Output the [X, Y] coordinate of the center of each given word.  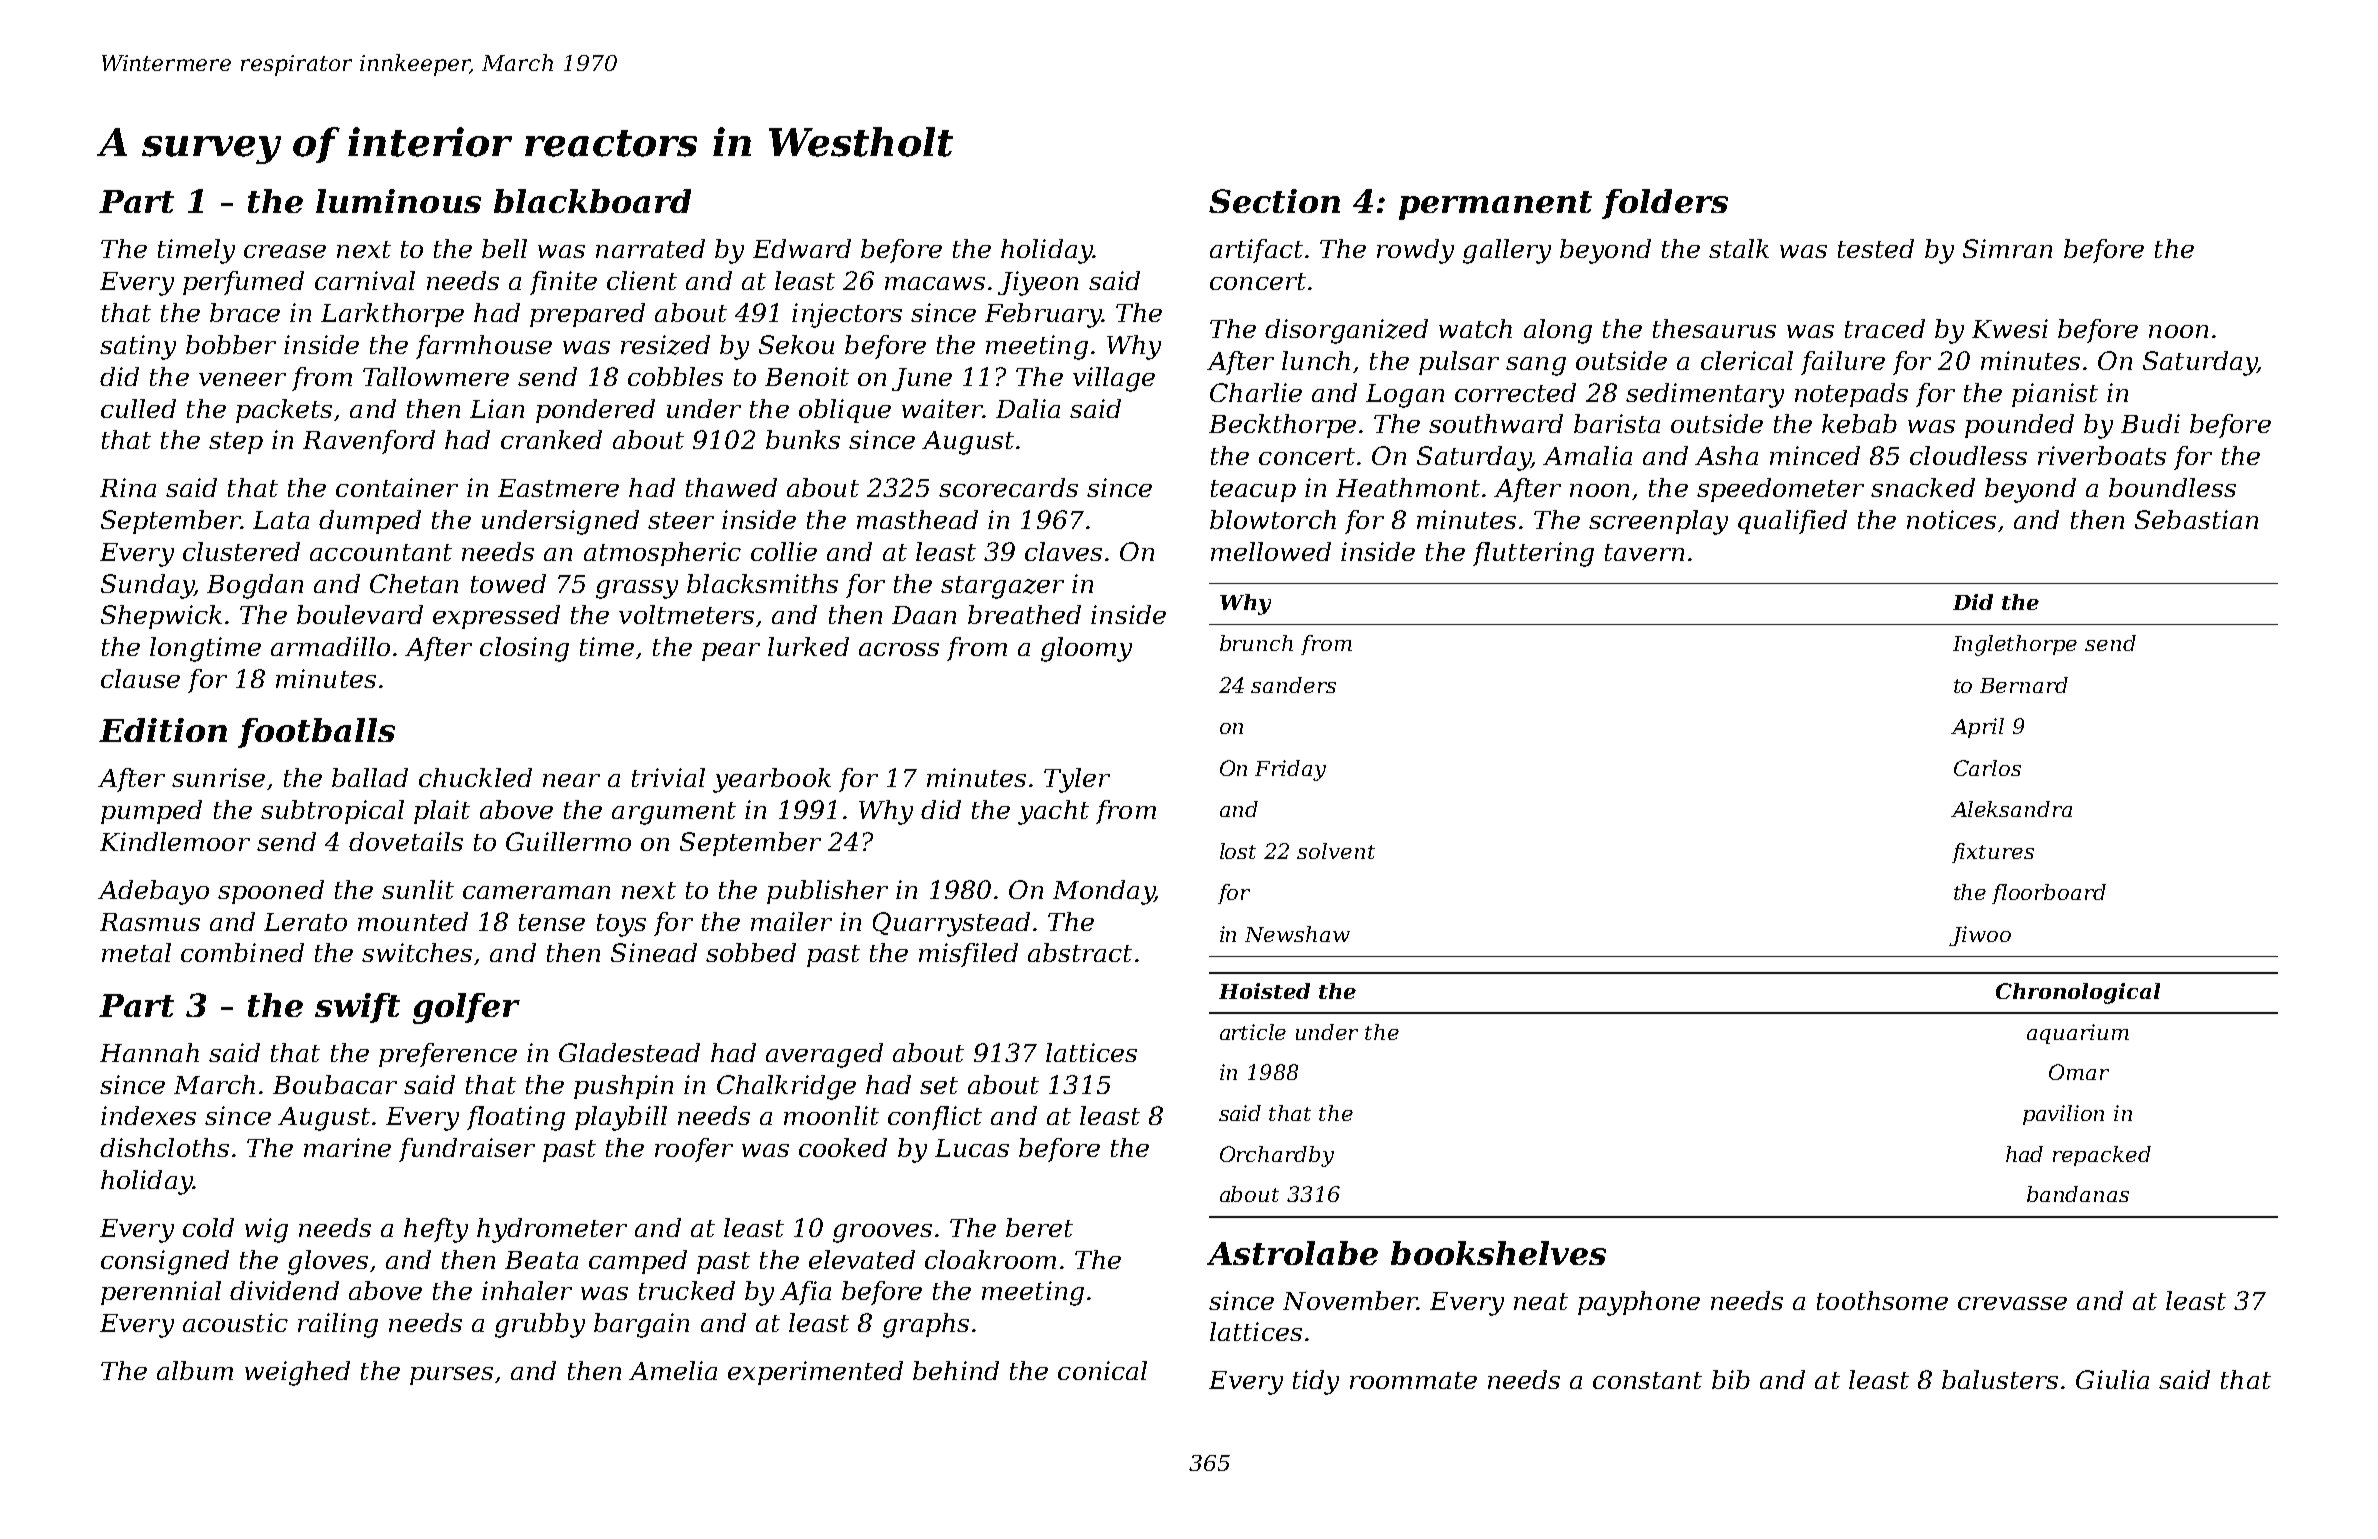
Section [1274, 201]
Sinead [654, 952]
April [1977, 728]
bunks [803, 439]
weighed [297, 1373]
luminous [398, 201]
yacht [1053, 812]
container [397, 487]
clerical [1747, 360]
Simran [2007, 248]
